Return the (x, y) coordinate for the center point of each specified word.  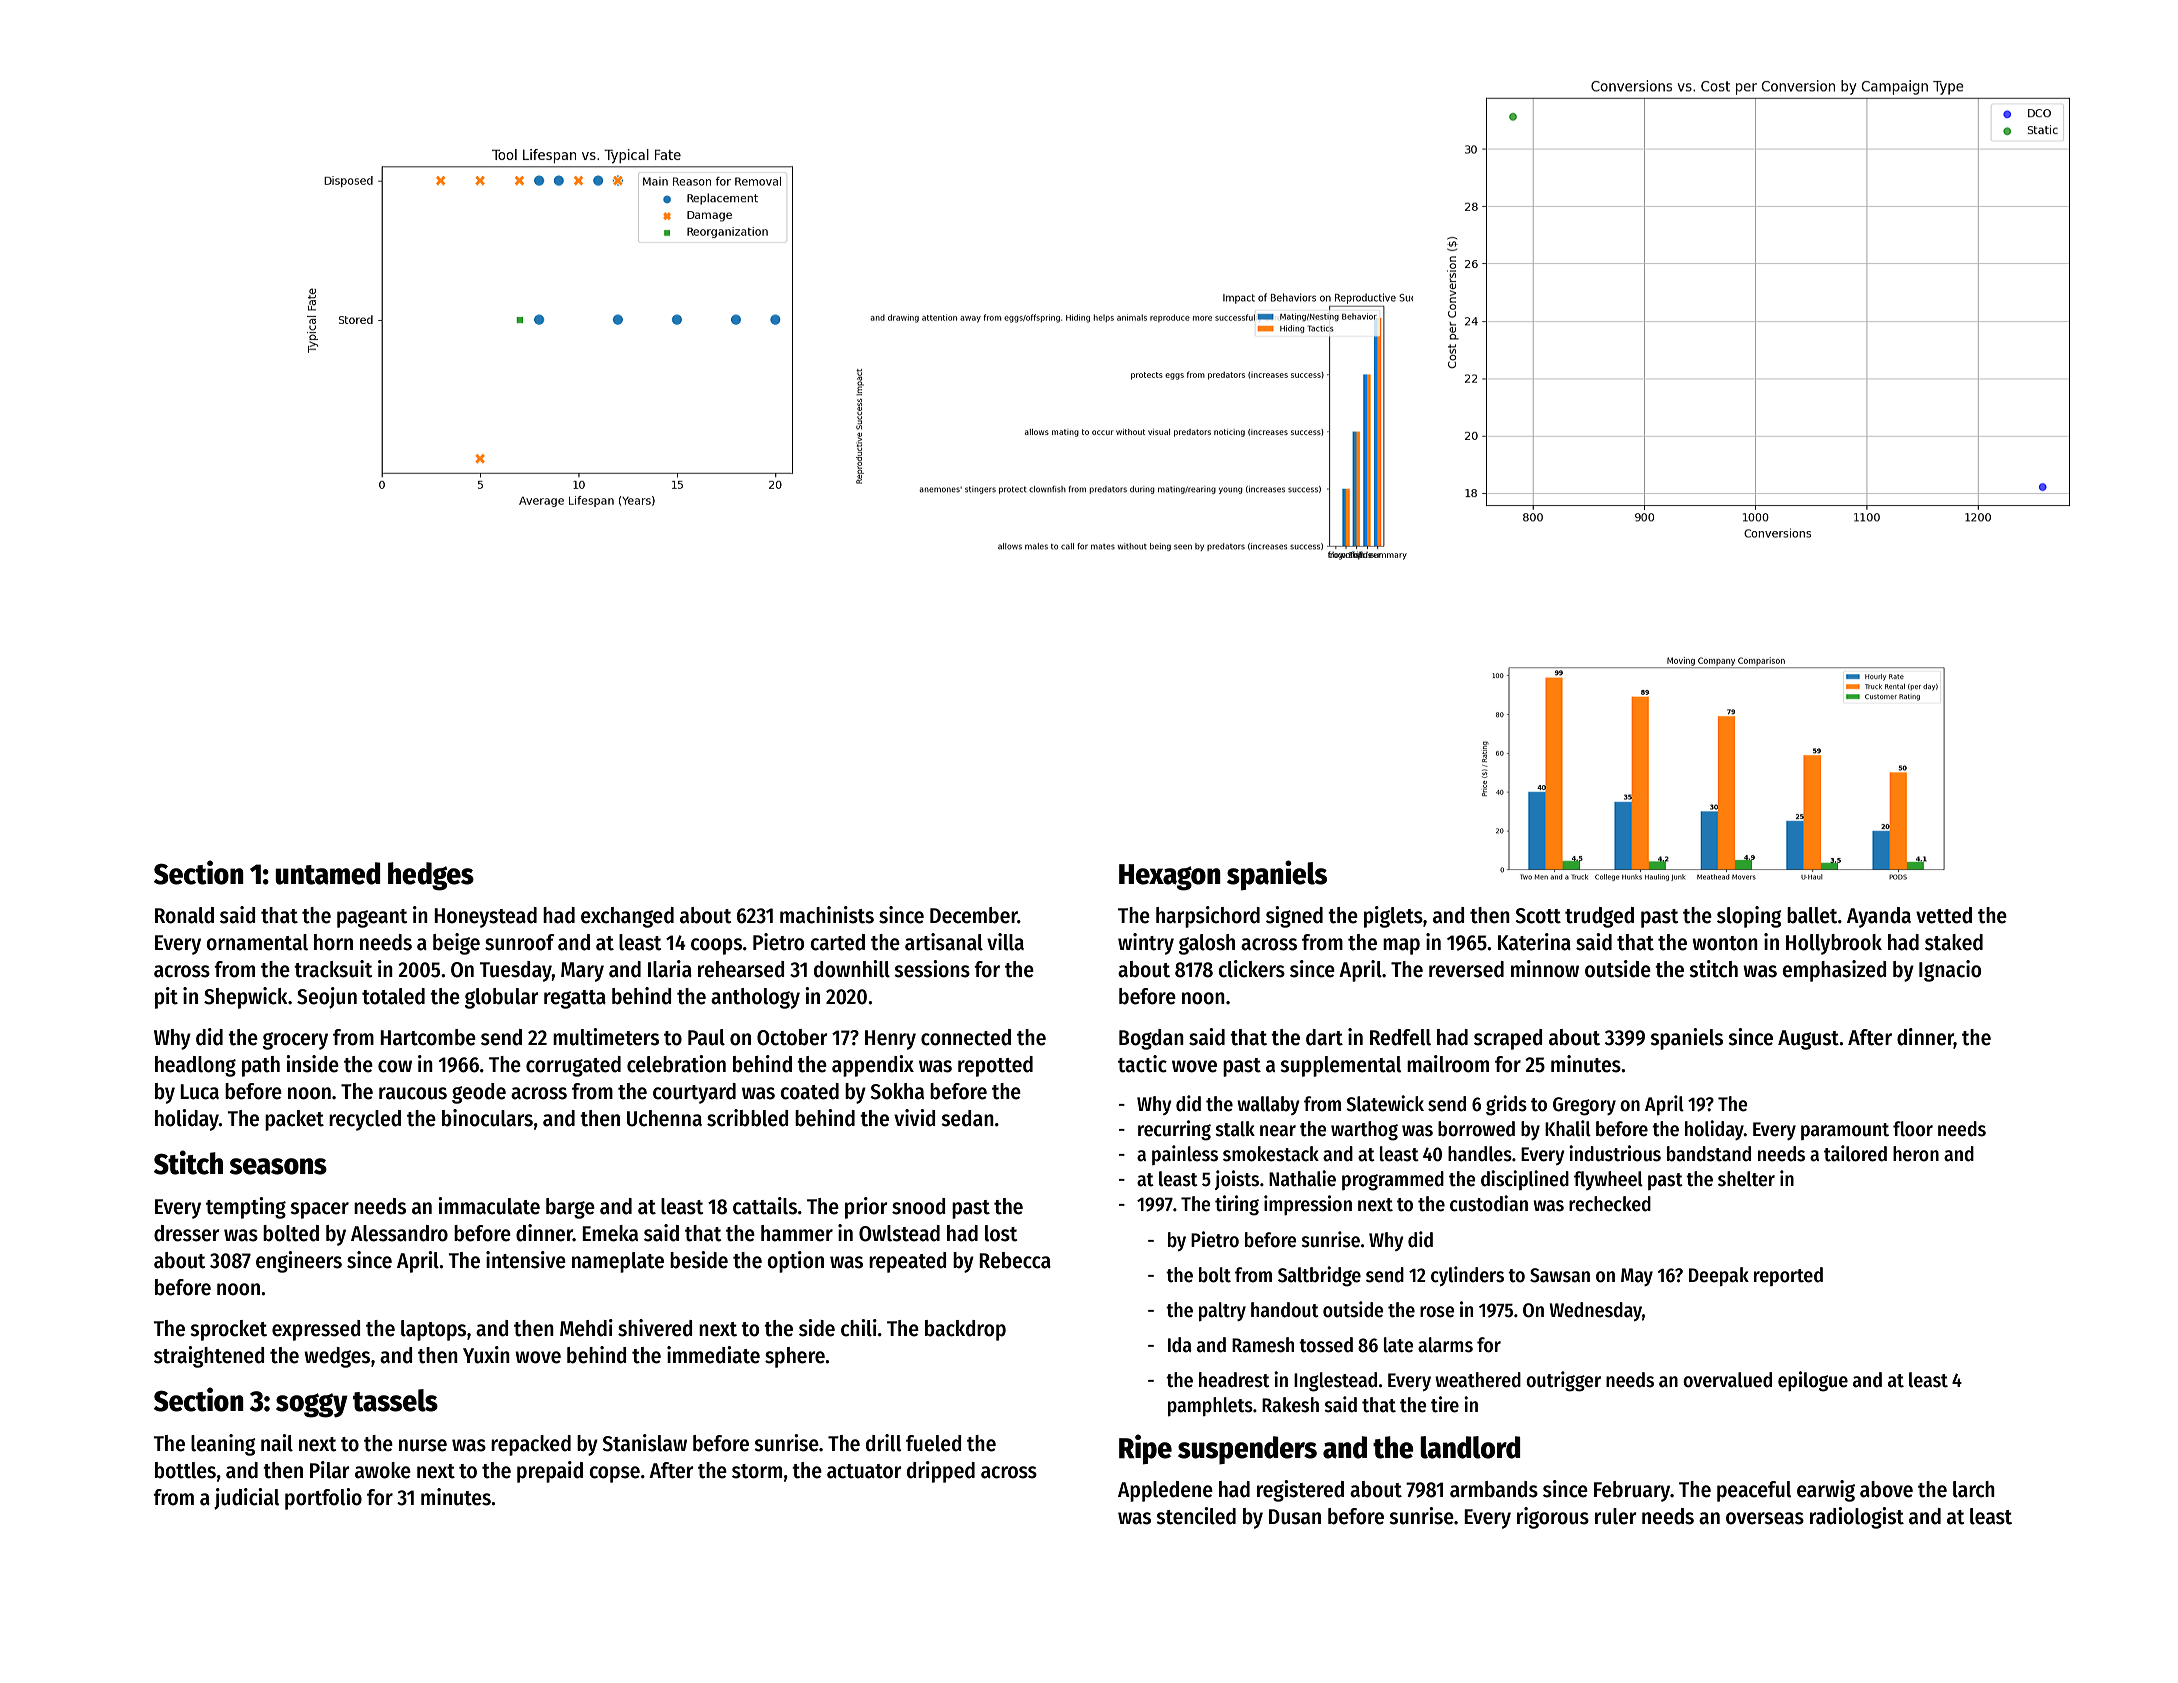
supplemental (1340, 1066)
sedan (967, 1118)
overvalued (1727, 1380)
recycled (365, 1120)
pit (166, 998)
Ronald (184, 915)
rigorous (1553, 1518)
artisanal (944, 942)
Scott (1538, 916)
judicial (246, 1499)
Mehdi (586, 1328)
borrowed (1476, 1129)
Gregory (1584, 1106)
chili (859, 1328)
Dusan (1295, 1517)
